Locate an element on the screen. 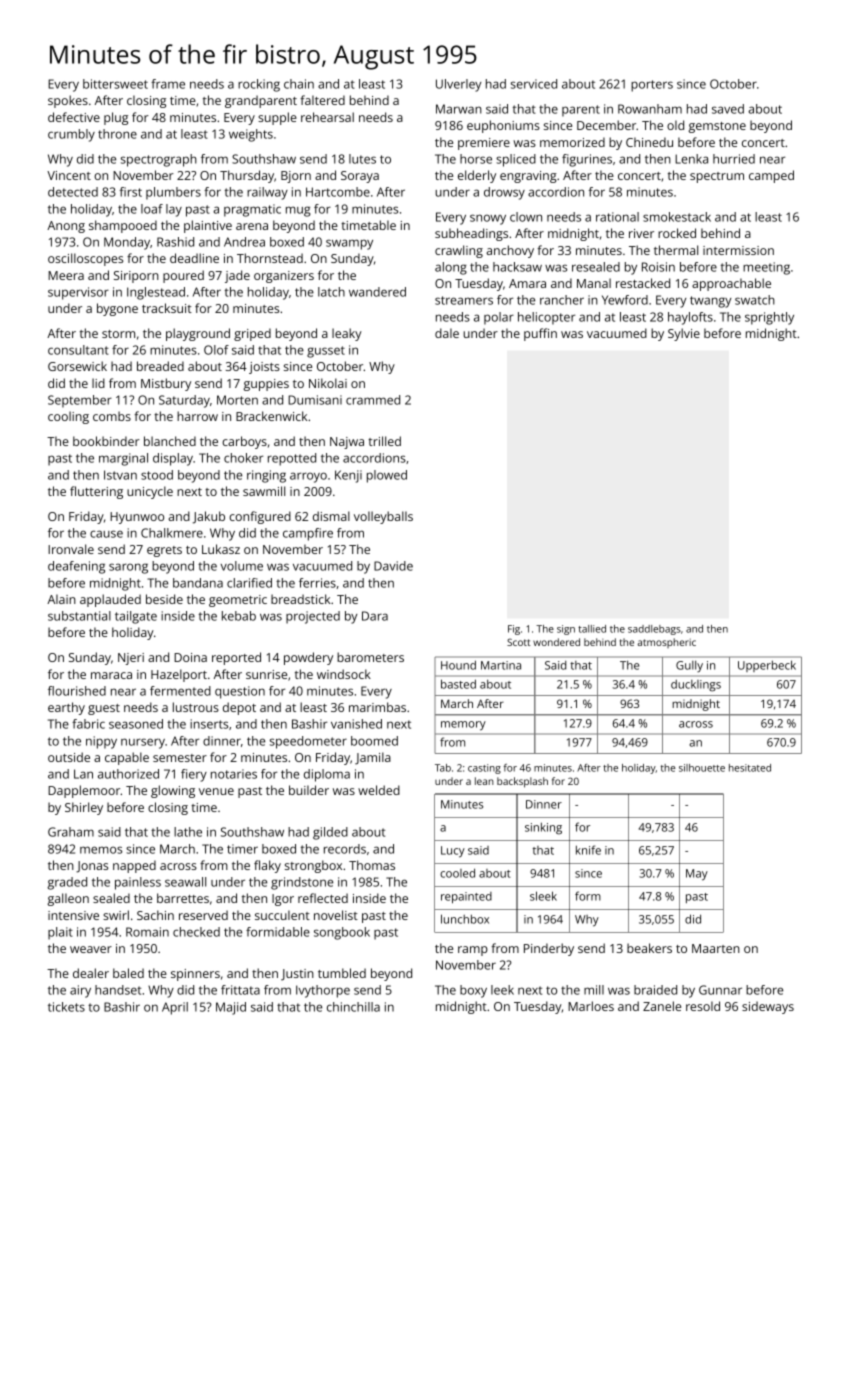 The image size is (849, 1400). Upperbeck is located at coordinates (767, 666).
